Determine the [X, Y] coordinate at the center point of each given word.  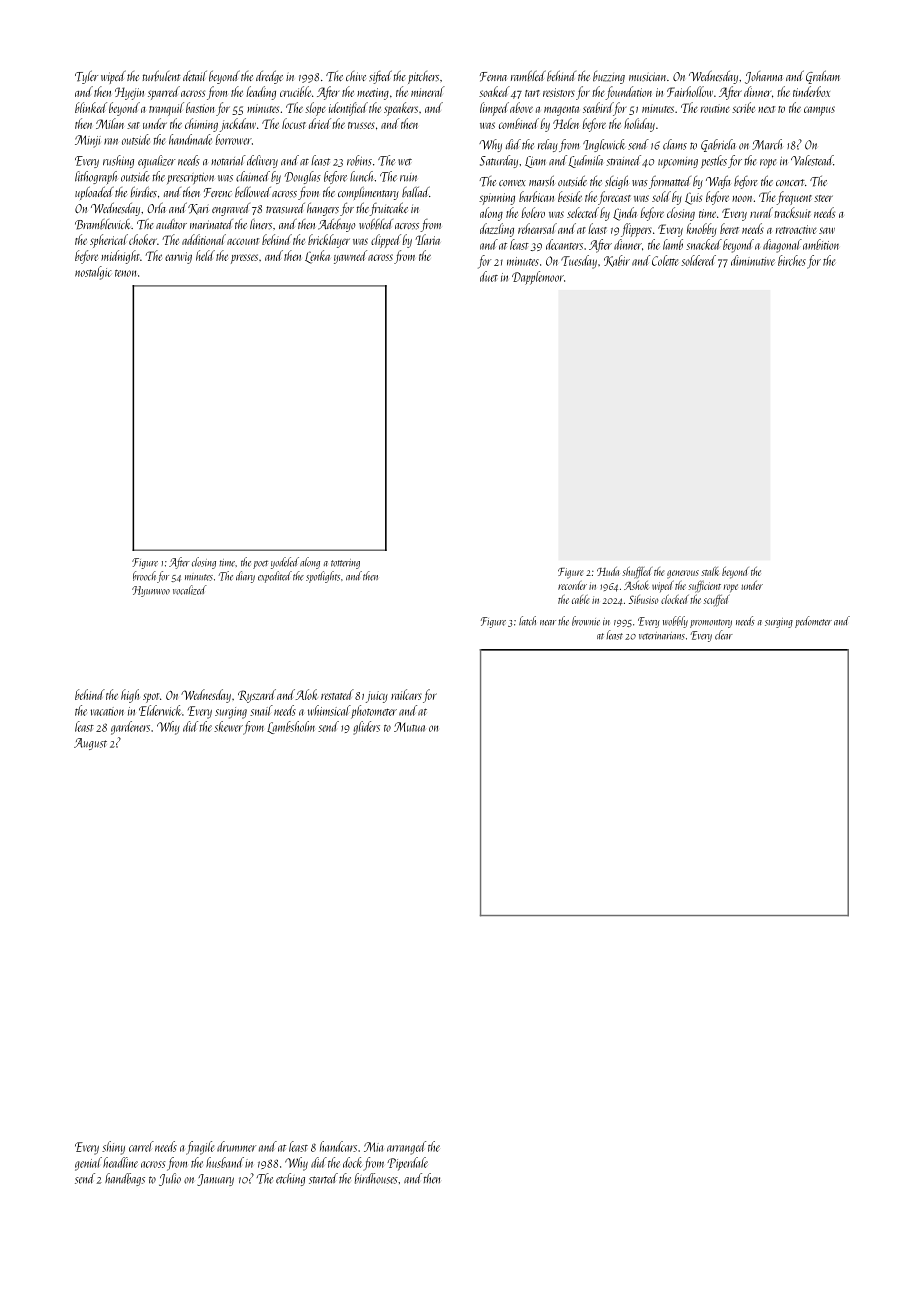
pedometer [813, 622]
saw [827, 230]
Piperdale [407, 1164]
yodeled [285, 563]
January [215, 1180]
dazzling [497, 230]
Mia [373, 1147]
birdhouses [376, 1178]
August [90, 744]
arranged [406, 1148]
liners [261, 224]
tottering [345, 564]
